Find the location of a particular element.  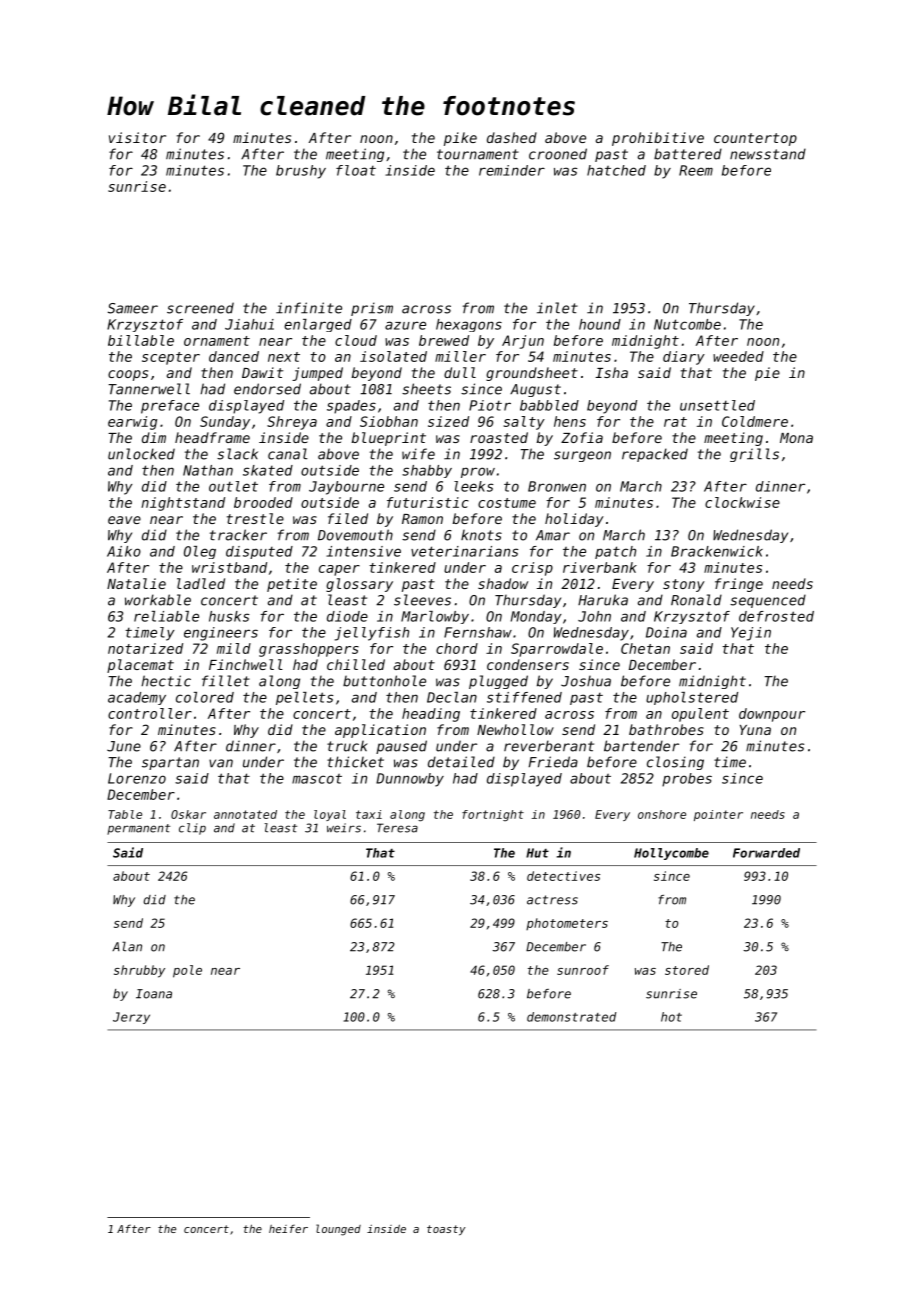

downpour is located at coordinates (772, 715).
